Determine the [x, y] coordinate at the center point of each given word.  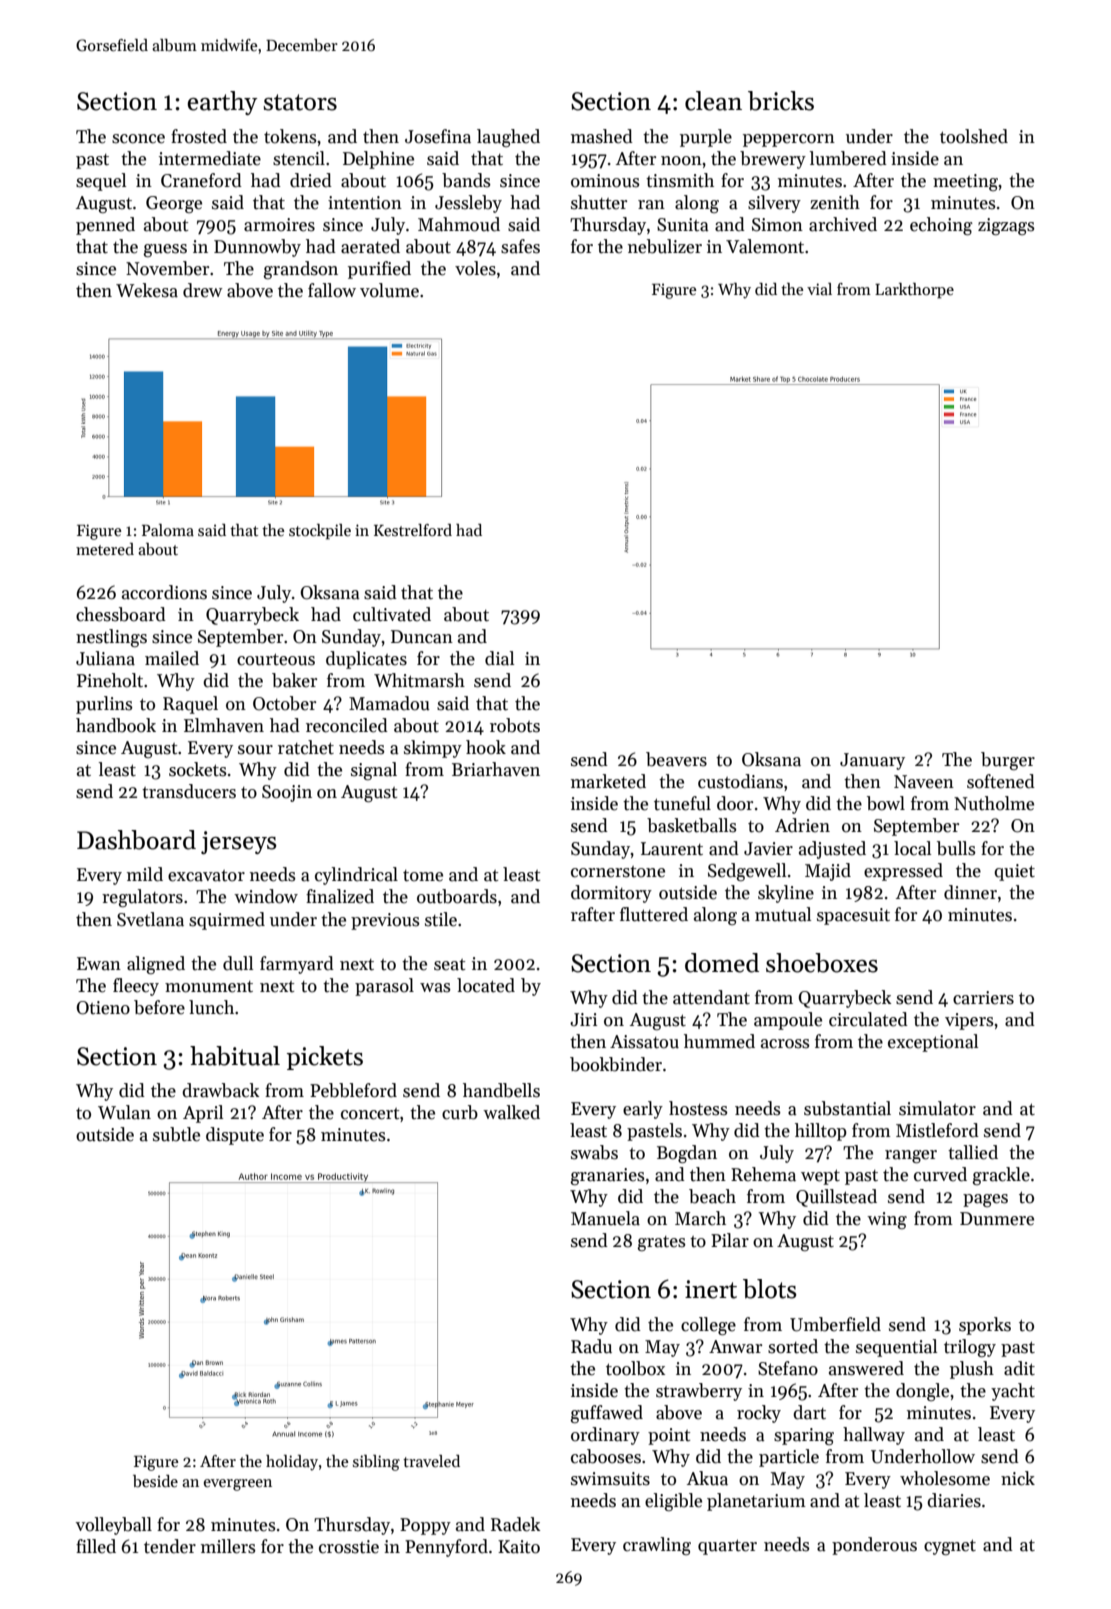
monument [209, 987]
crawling [657, 1546]
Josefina [438, 136]
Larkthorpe [914, 291]
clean [713, 101]
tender [170, 1546]
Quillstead [836, 1198]
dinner [970, 892]
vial [819, 289]
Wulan [124, 1112]
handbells [501, 1090]
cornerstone [618, 872]
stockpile [320, 532]
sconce [138, 139]
